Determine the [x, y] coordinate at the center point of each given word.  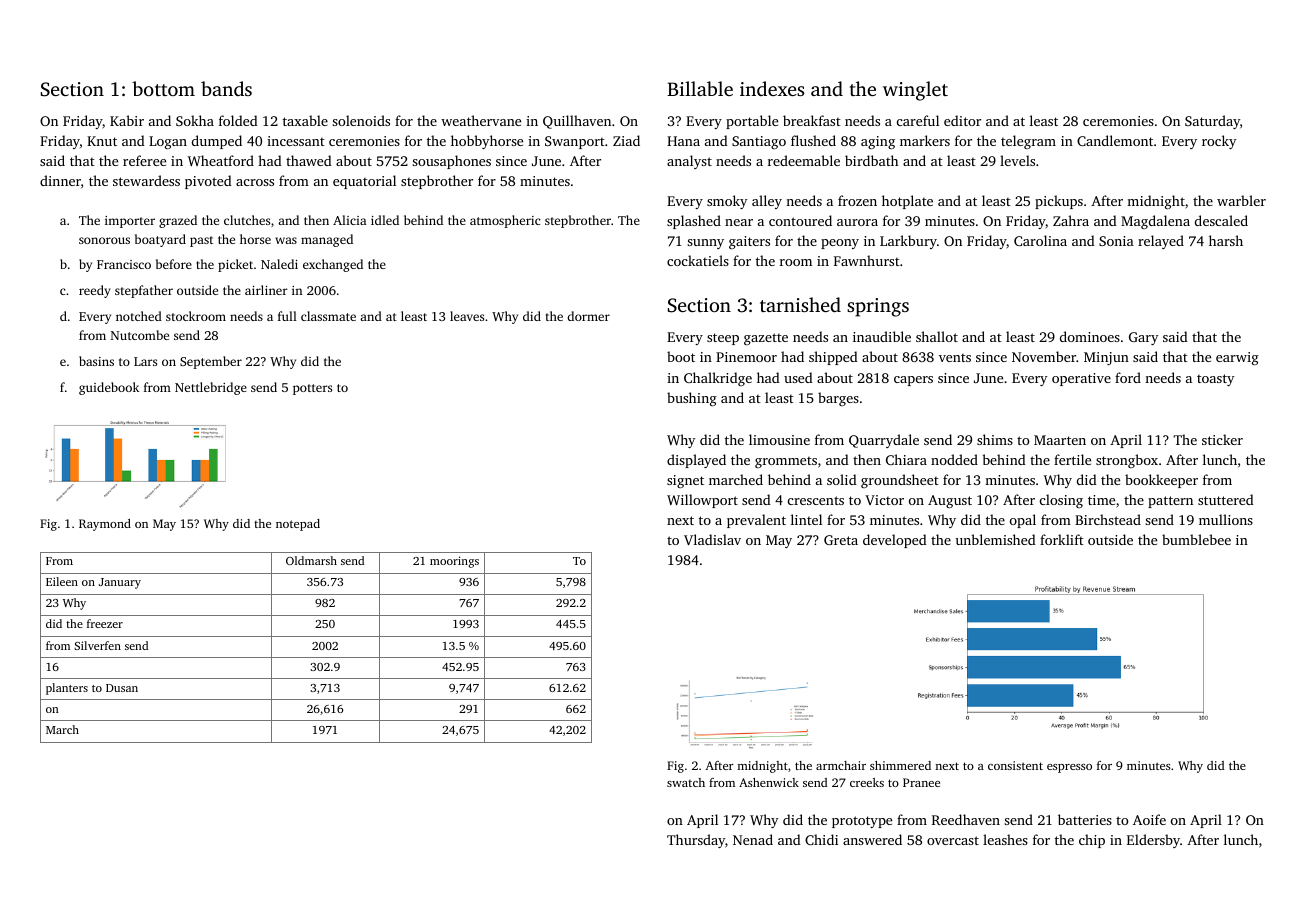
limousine [779, 439]
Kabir [127, 120]
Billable [700, 88]
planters [67, 689]
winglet [915, 91]
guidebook [109, 388]
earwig [1237, 358]
